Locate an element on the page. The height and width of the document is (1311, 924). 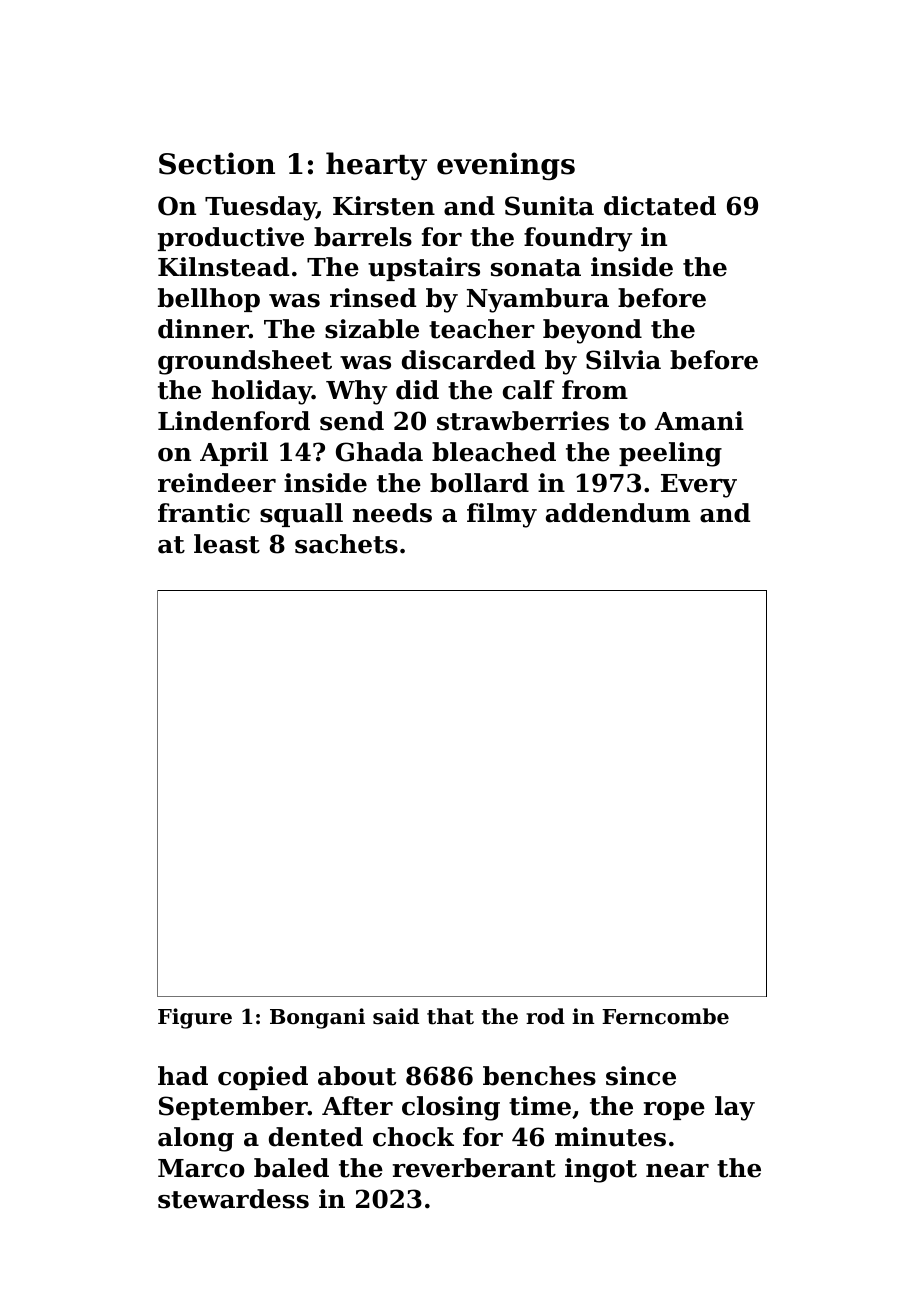
addendum is located at coordinates (618, 513).
